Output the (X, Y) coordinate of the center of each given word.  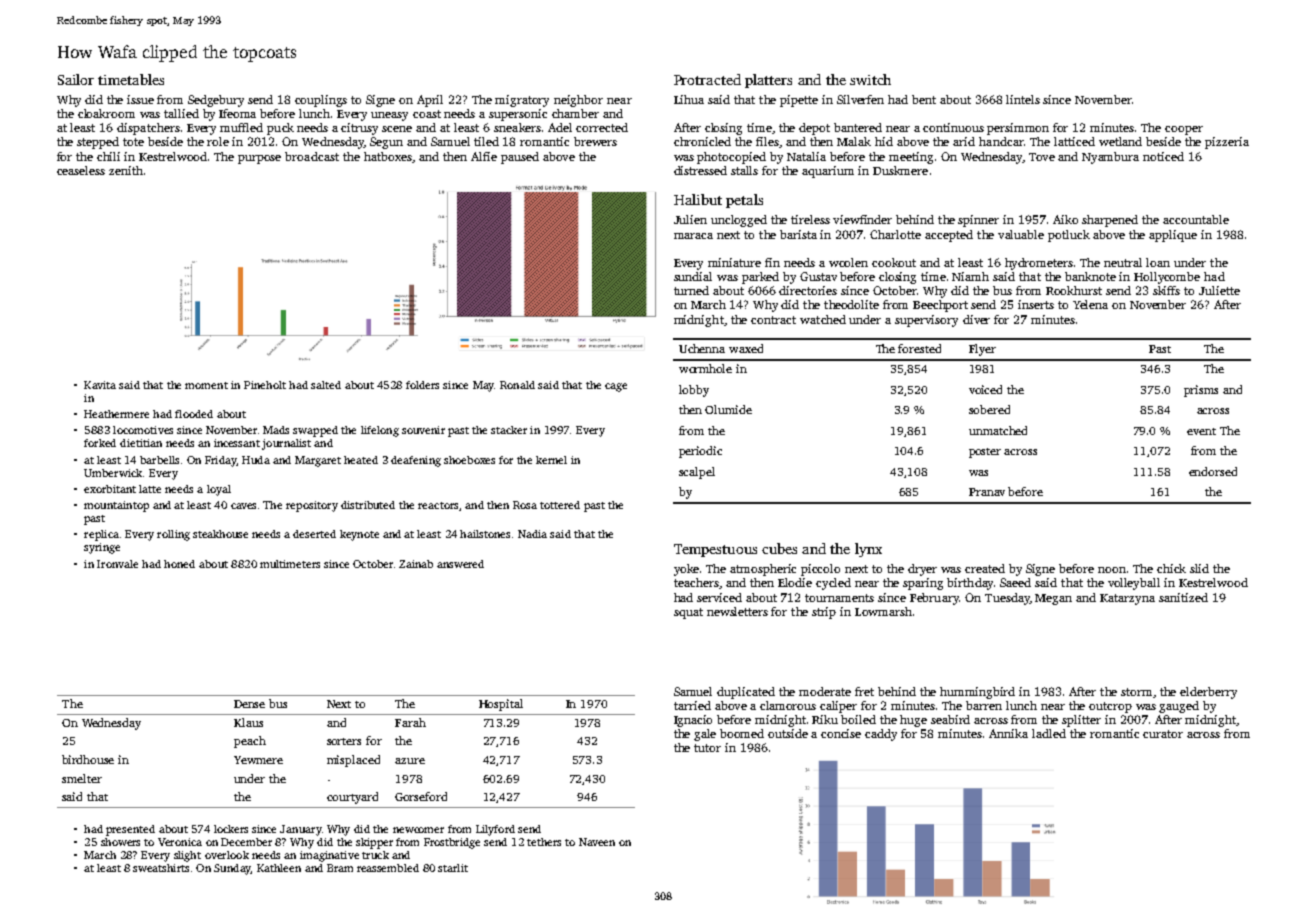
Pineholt (265, 385)
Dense (249, 704)
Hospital (501, 705)
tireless (810, 219)
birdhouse (88, 759)
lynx (868, 550)
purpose (259, 159)
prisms (1201, 391)
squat (688, 613)
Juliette (1219, 290)
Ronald (517, 385)
